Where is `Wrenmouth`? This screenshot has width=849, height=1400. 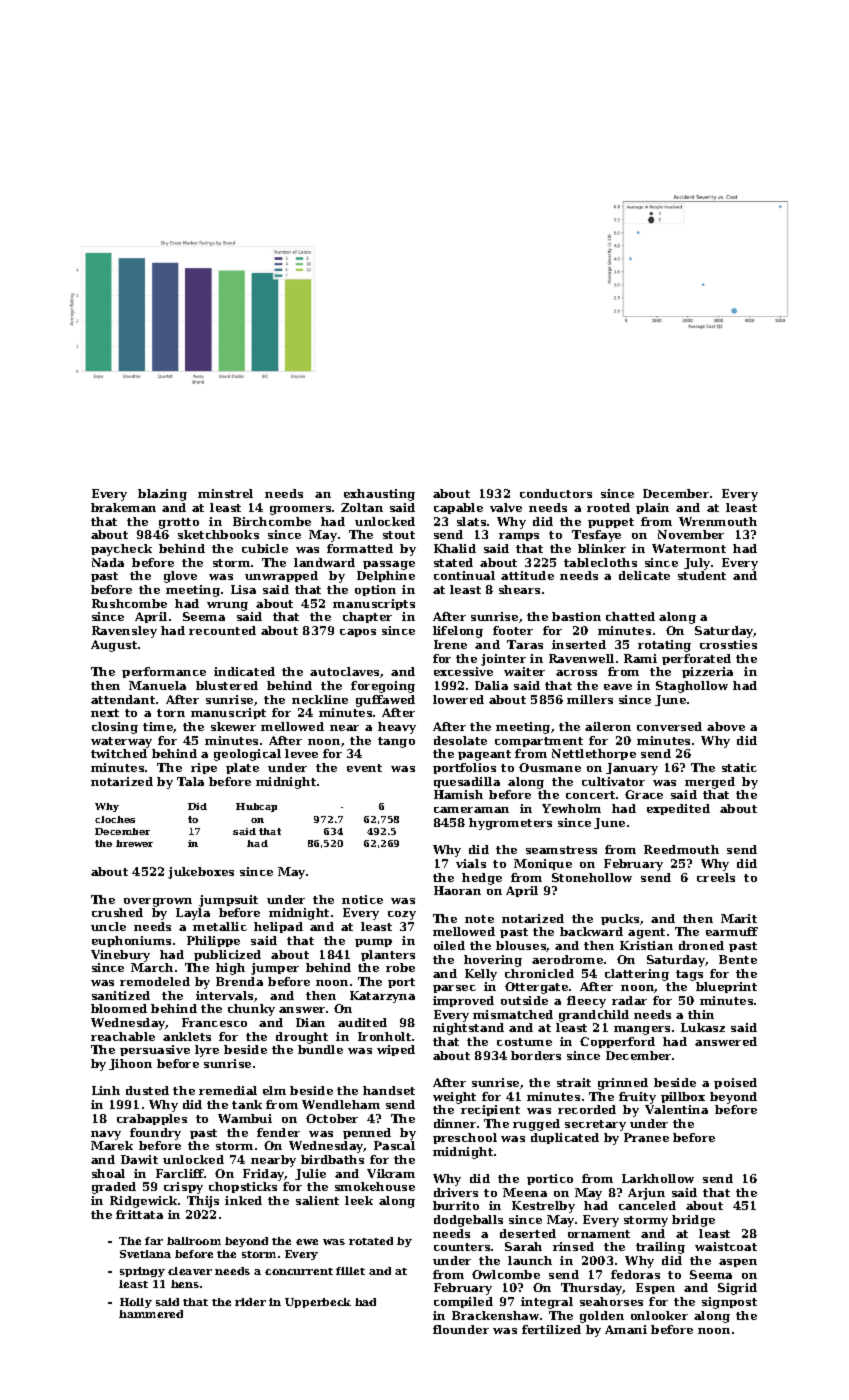
Wrenmouth is located at coordinates (718, 521).
